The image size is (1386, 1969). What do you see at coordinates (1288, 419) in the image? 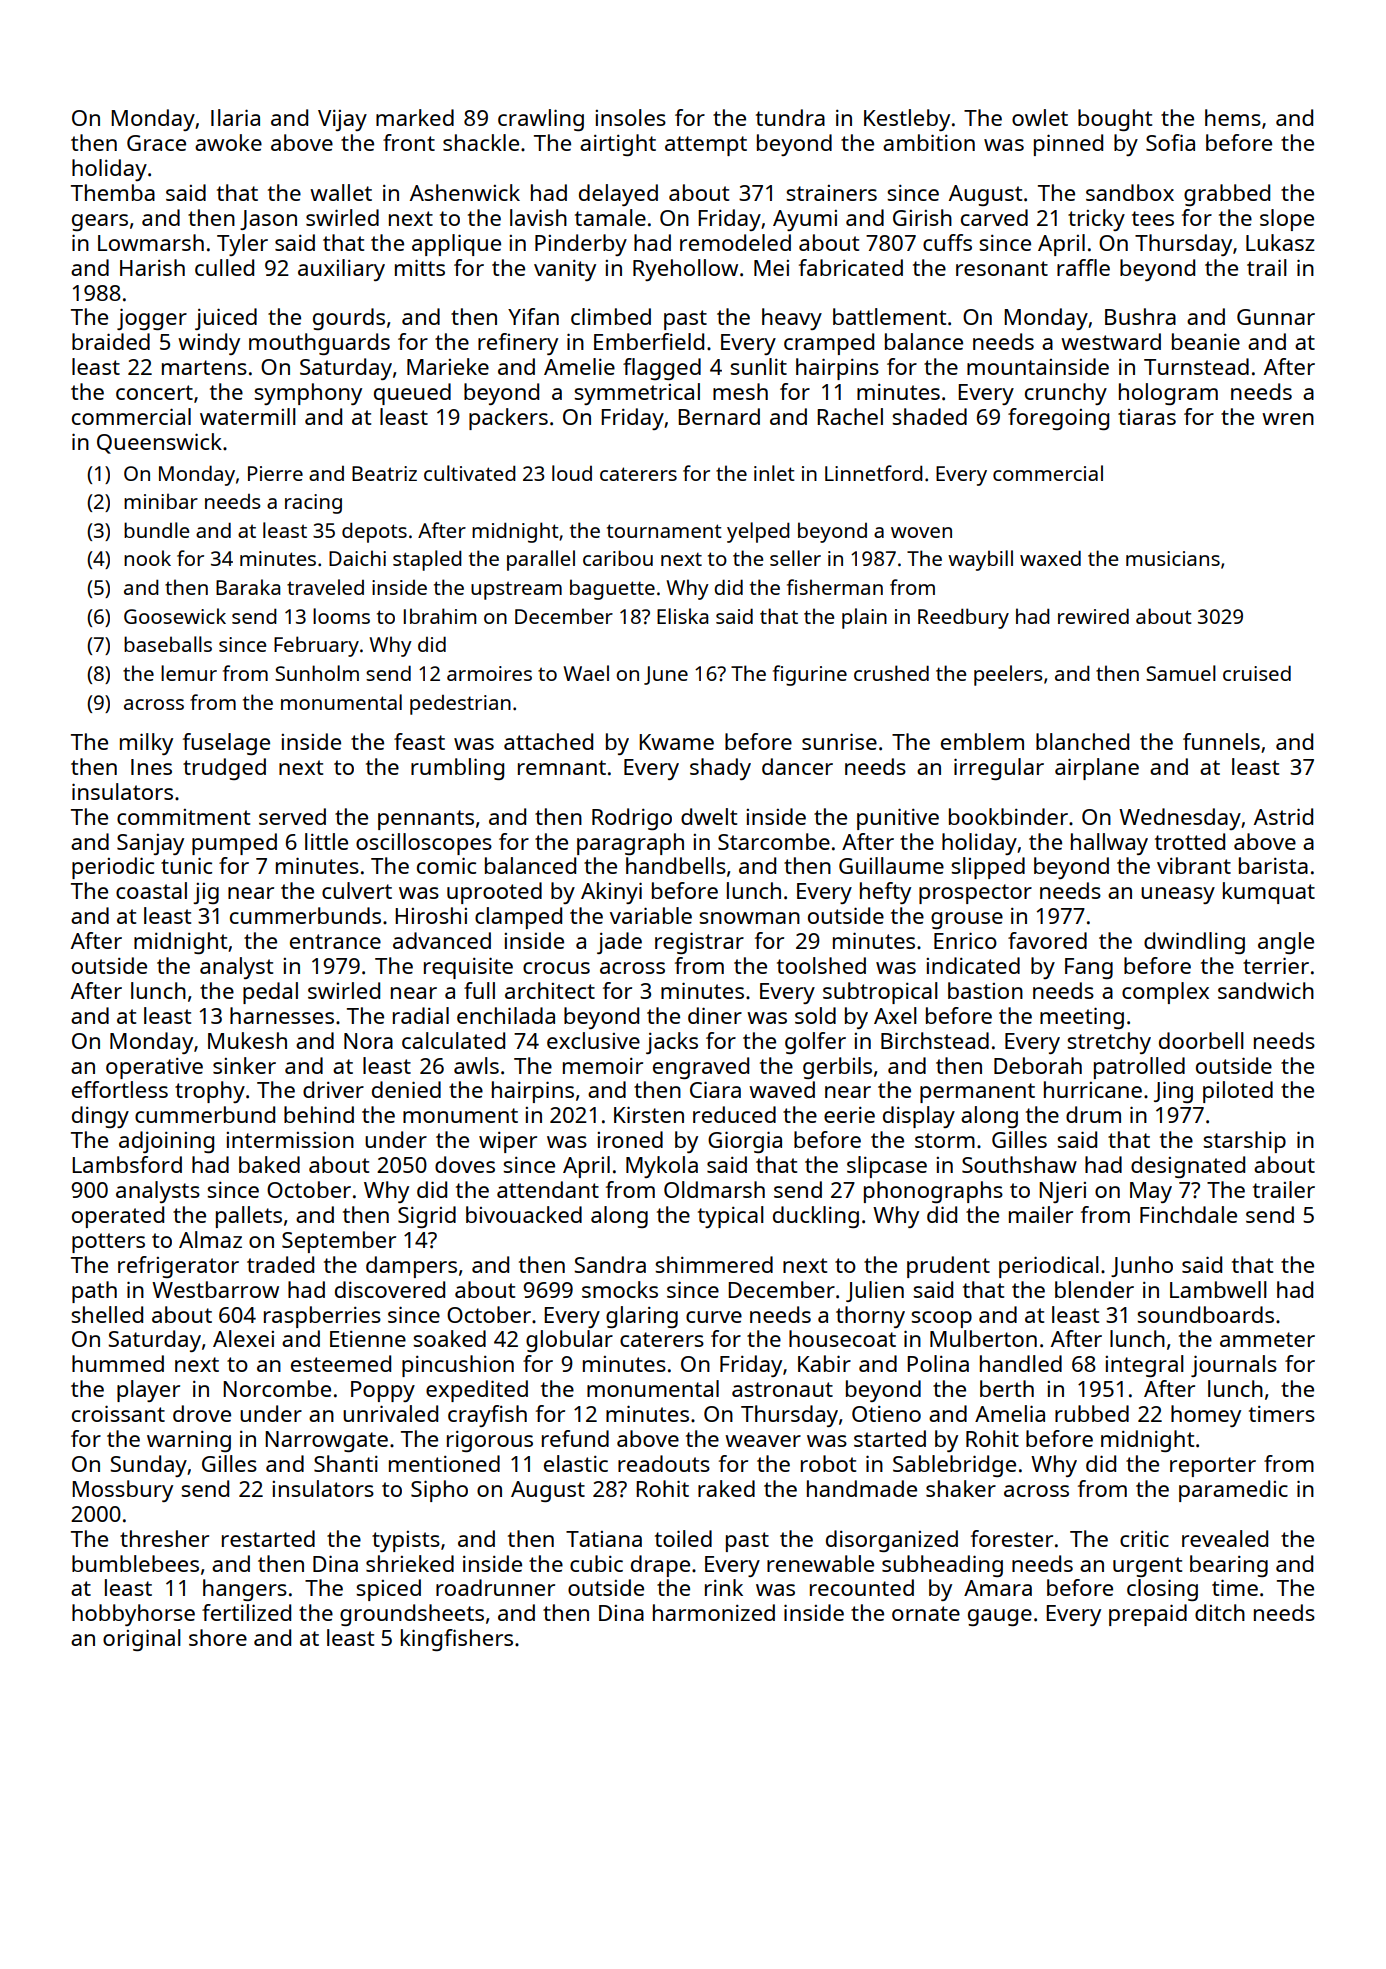
I see `wren` at bounding box center [1288, 419].
